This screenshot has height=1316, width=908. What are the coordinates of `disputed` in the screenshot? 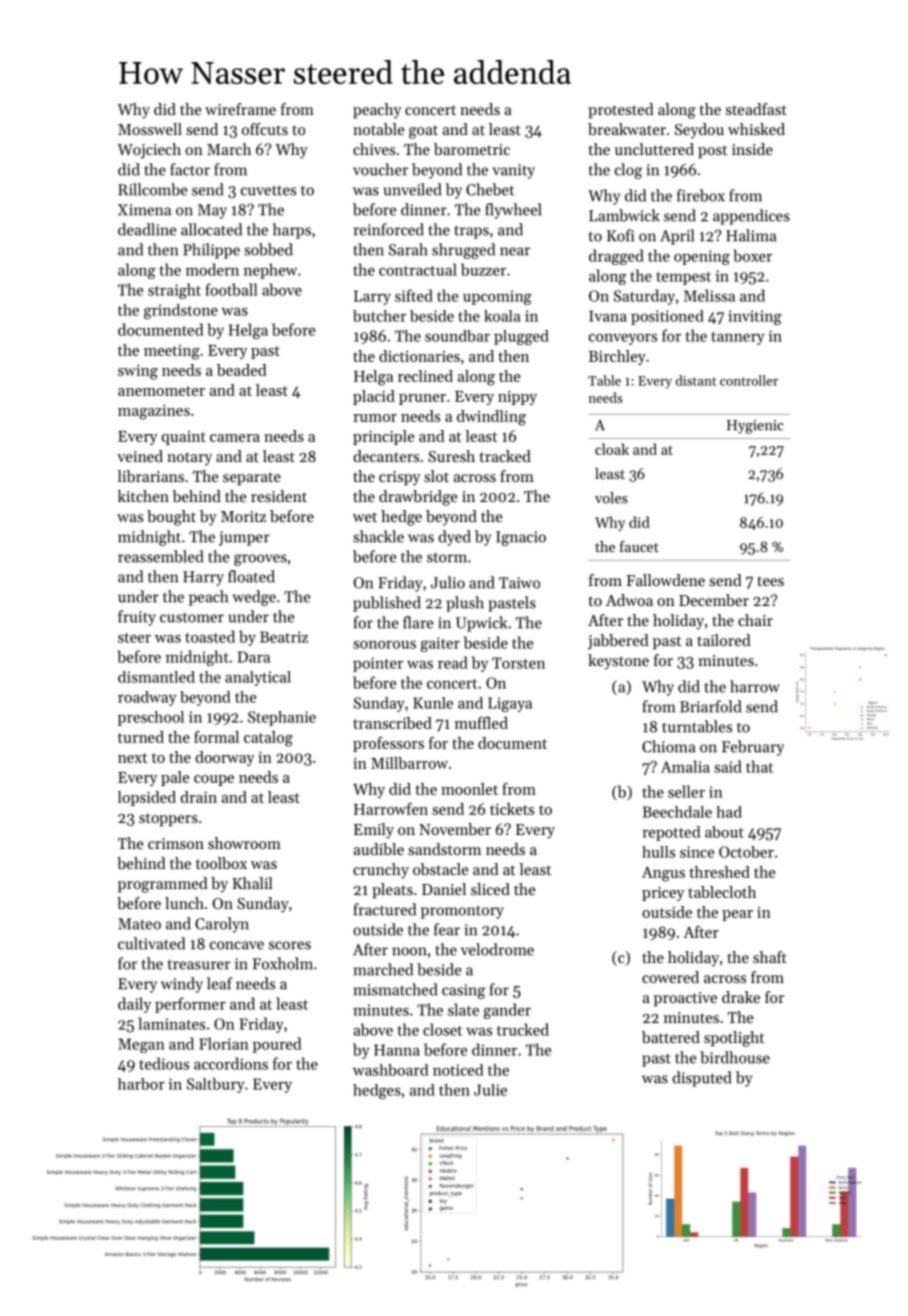 It's located at (702, 1079).
